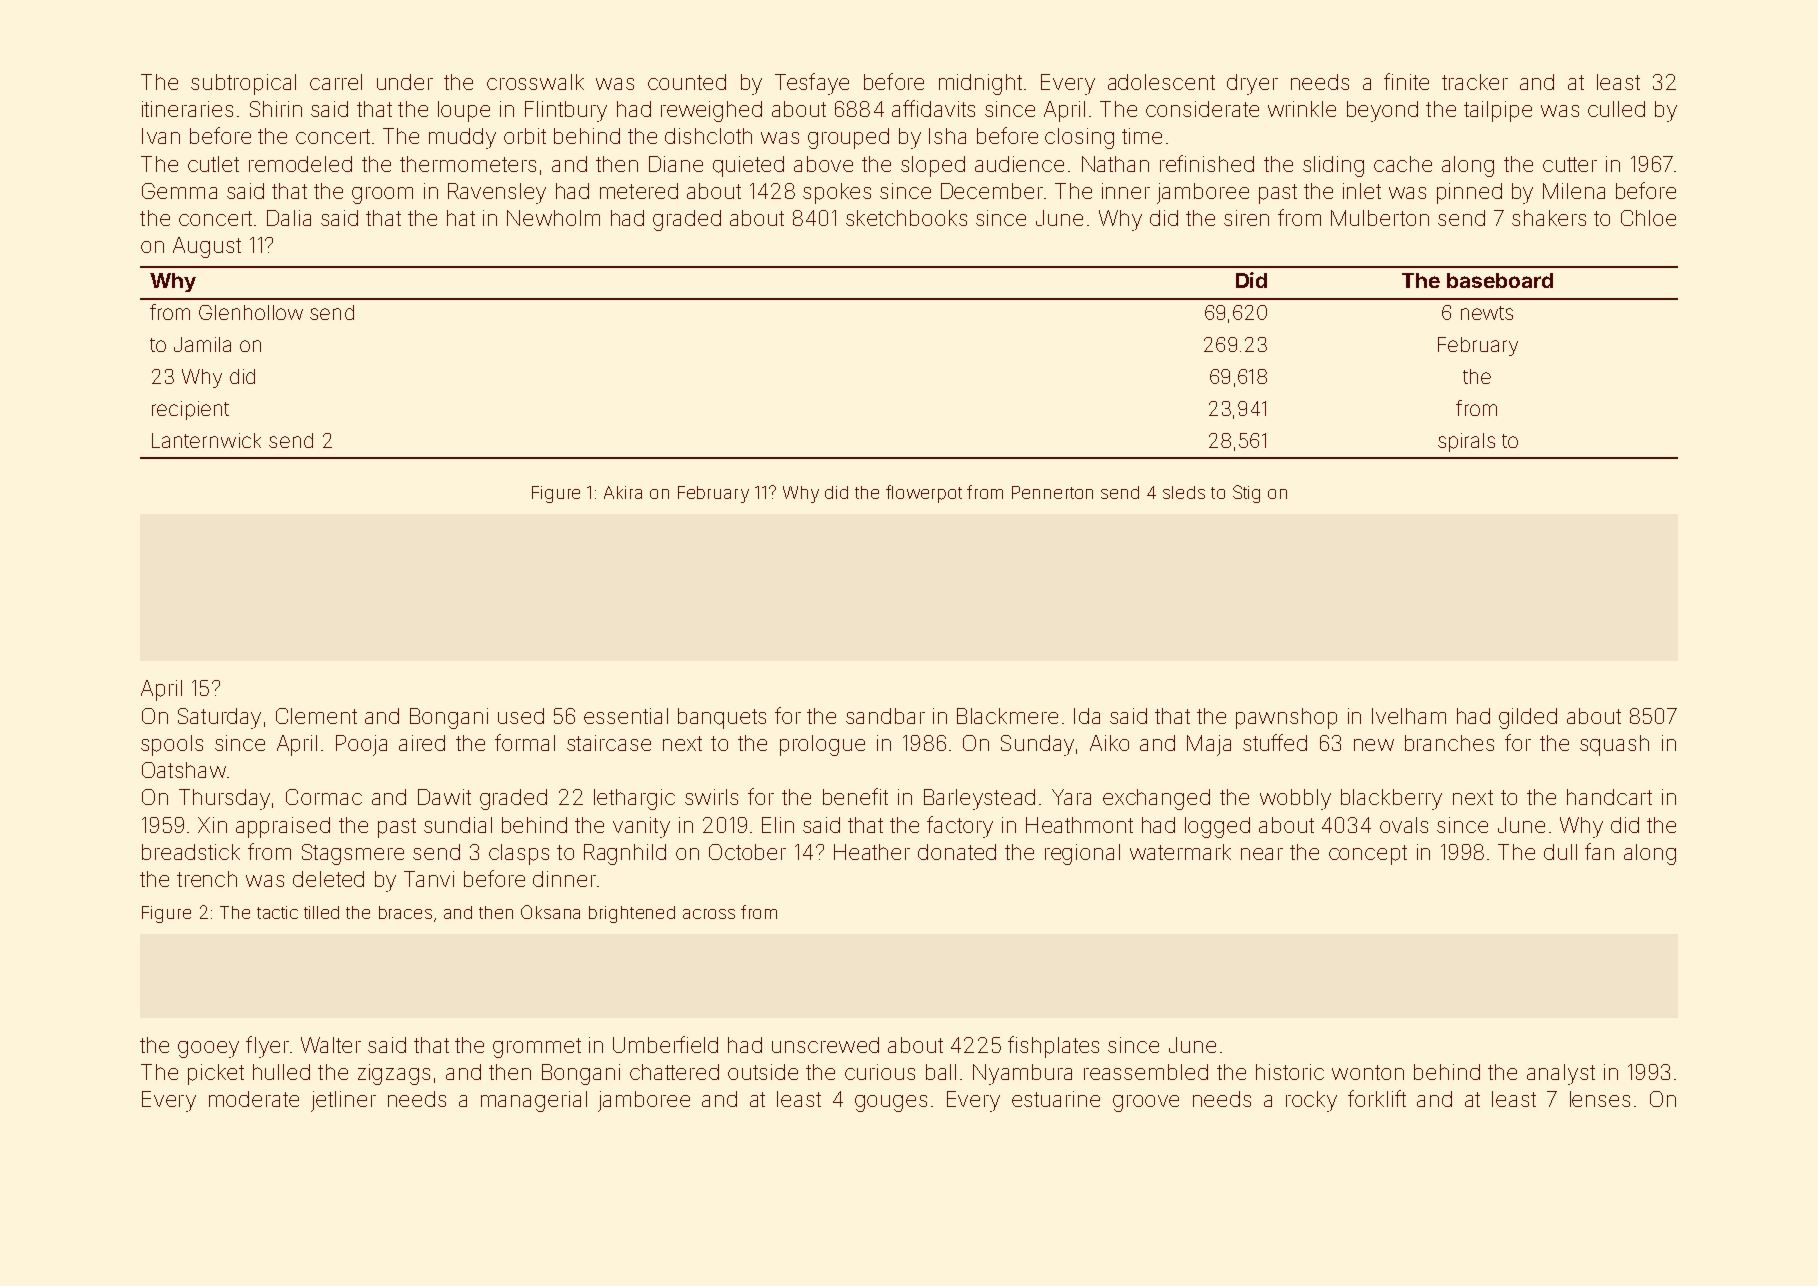 Image resolution: width=1818 pixels, height=1286 pixels. I want to click on Ivelham, so click(1409, 716).
